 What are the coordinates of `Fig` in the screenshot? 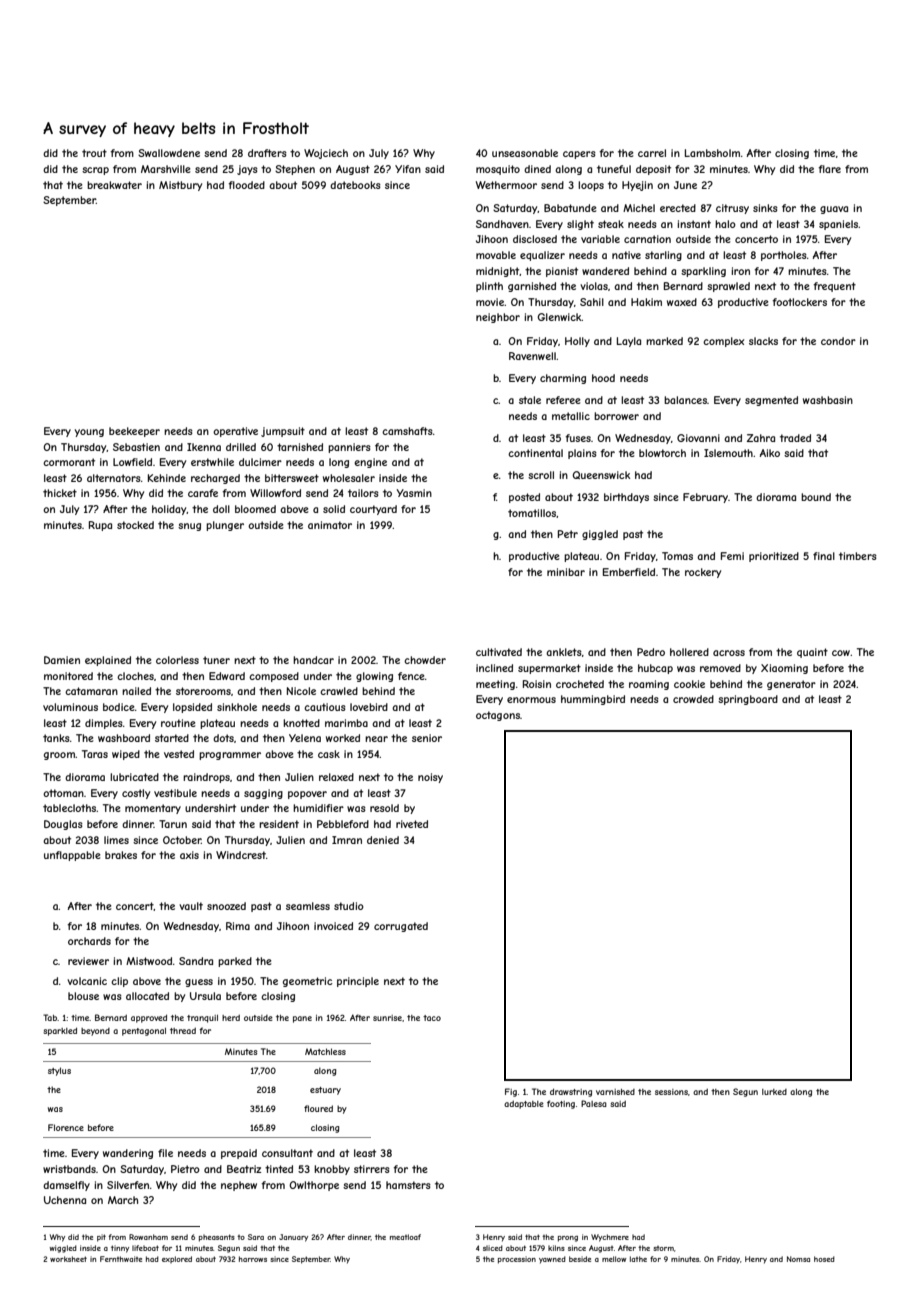 It's located at (511, 1092).
